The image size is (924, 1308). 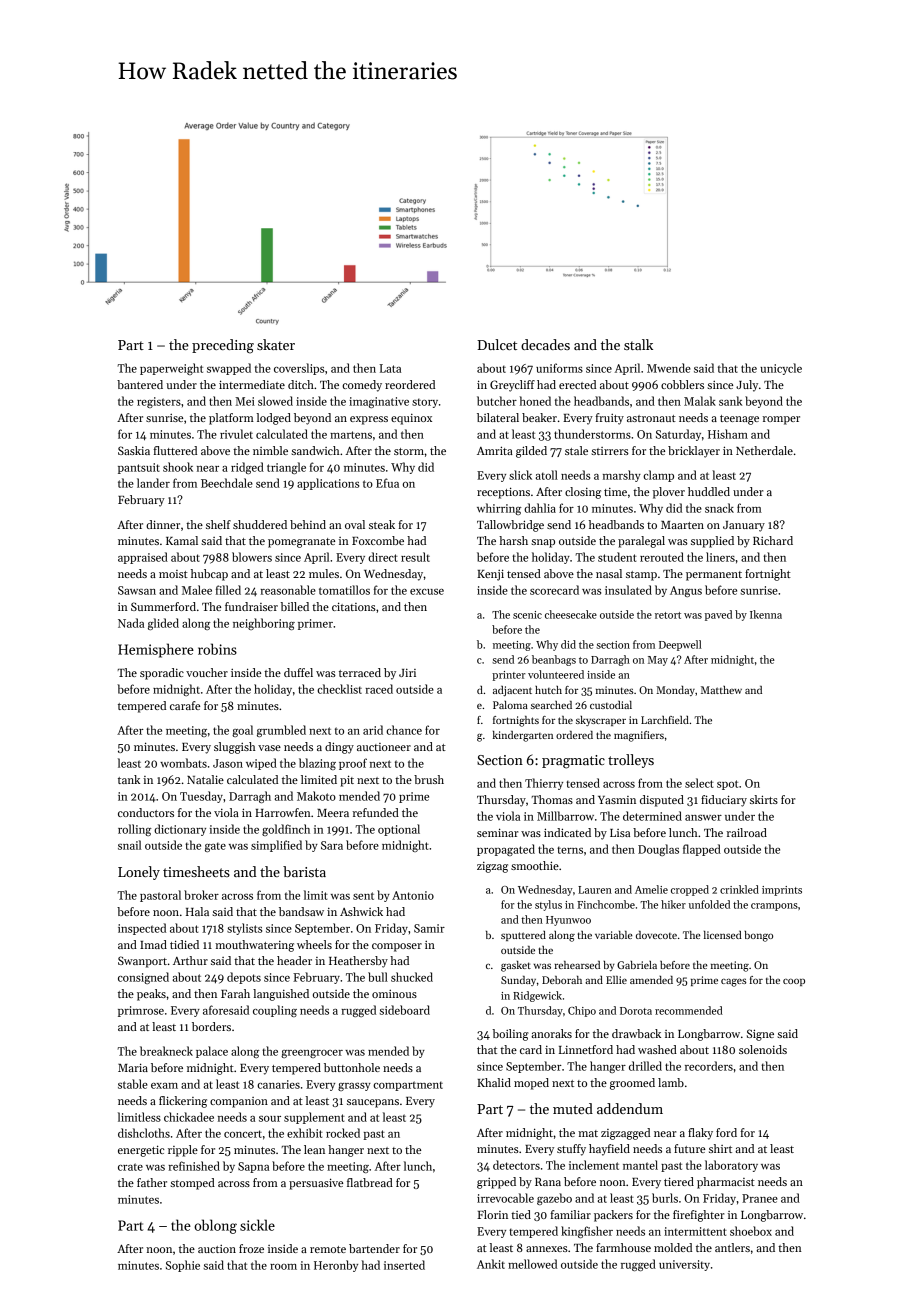 I want to click on magnifiers, so click(x=639, y=736).
